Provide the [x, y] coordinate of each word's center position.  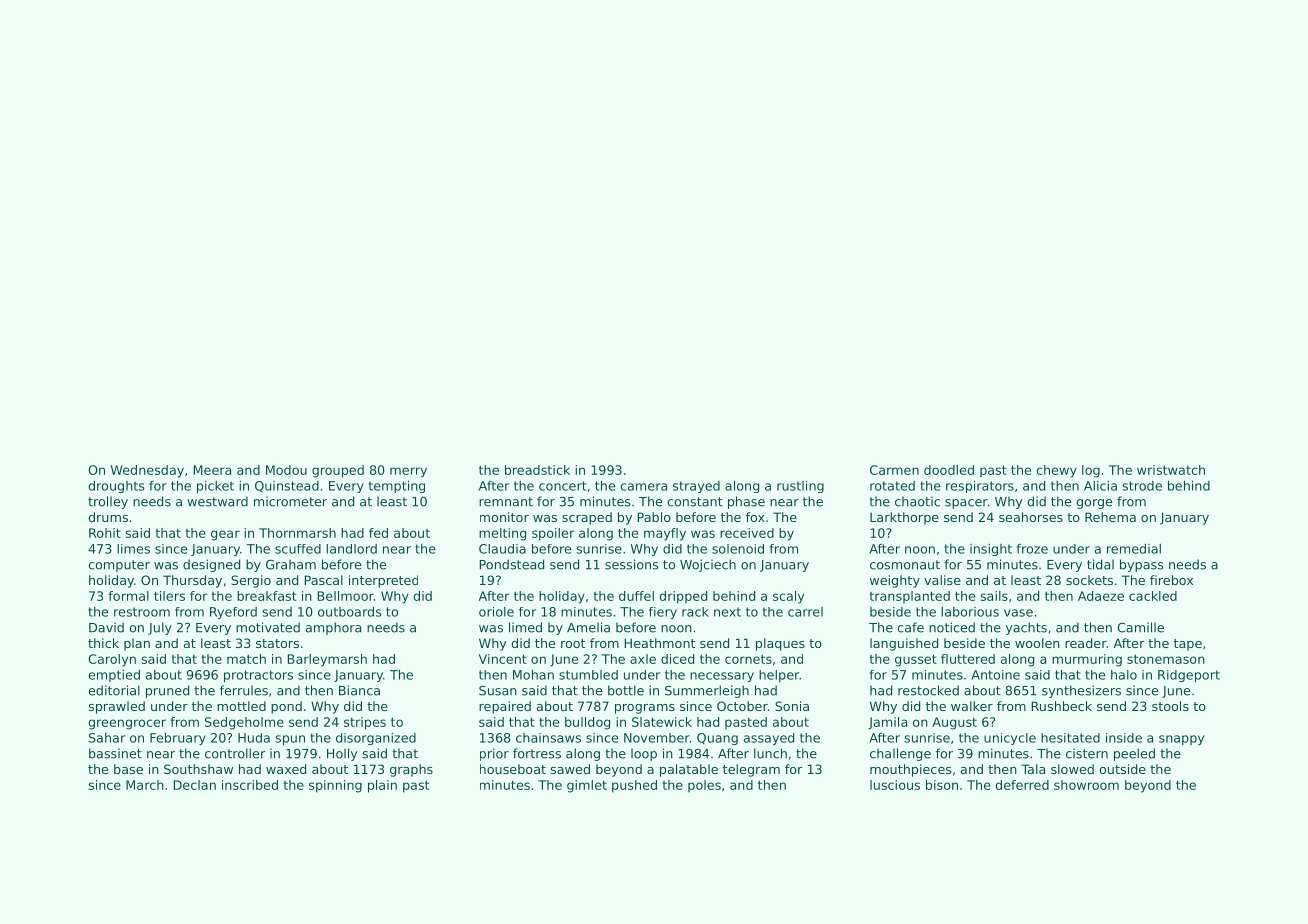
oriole [496, 612]
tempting [397, 487]
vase [1018, 613]
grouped [338, 471]
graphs [411, 770]
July [160, 628]
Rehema [1110, 517]
